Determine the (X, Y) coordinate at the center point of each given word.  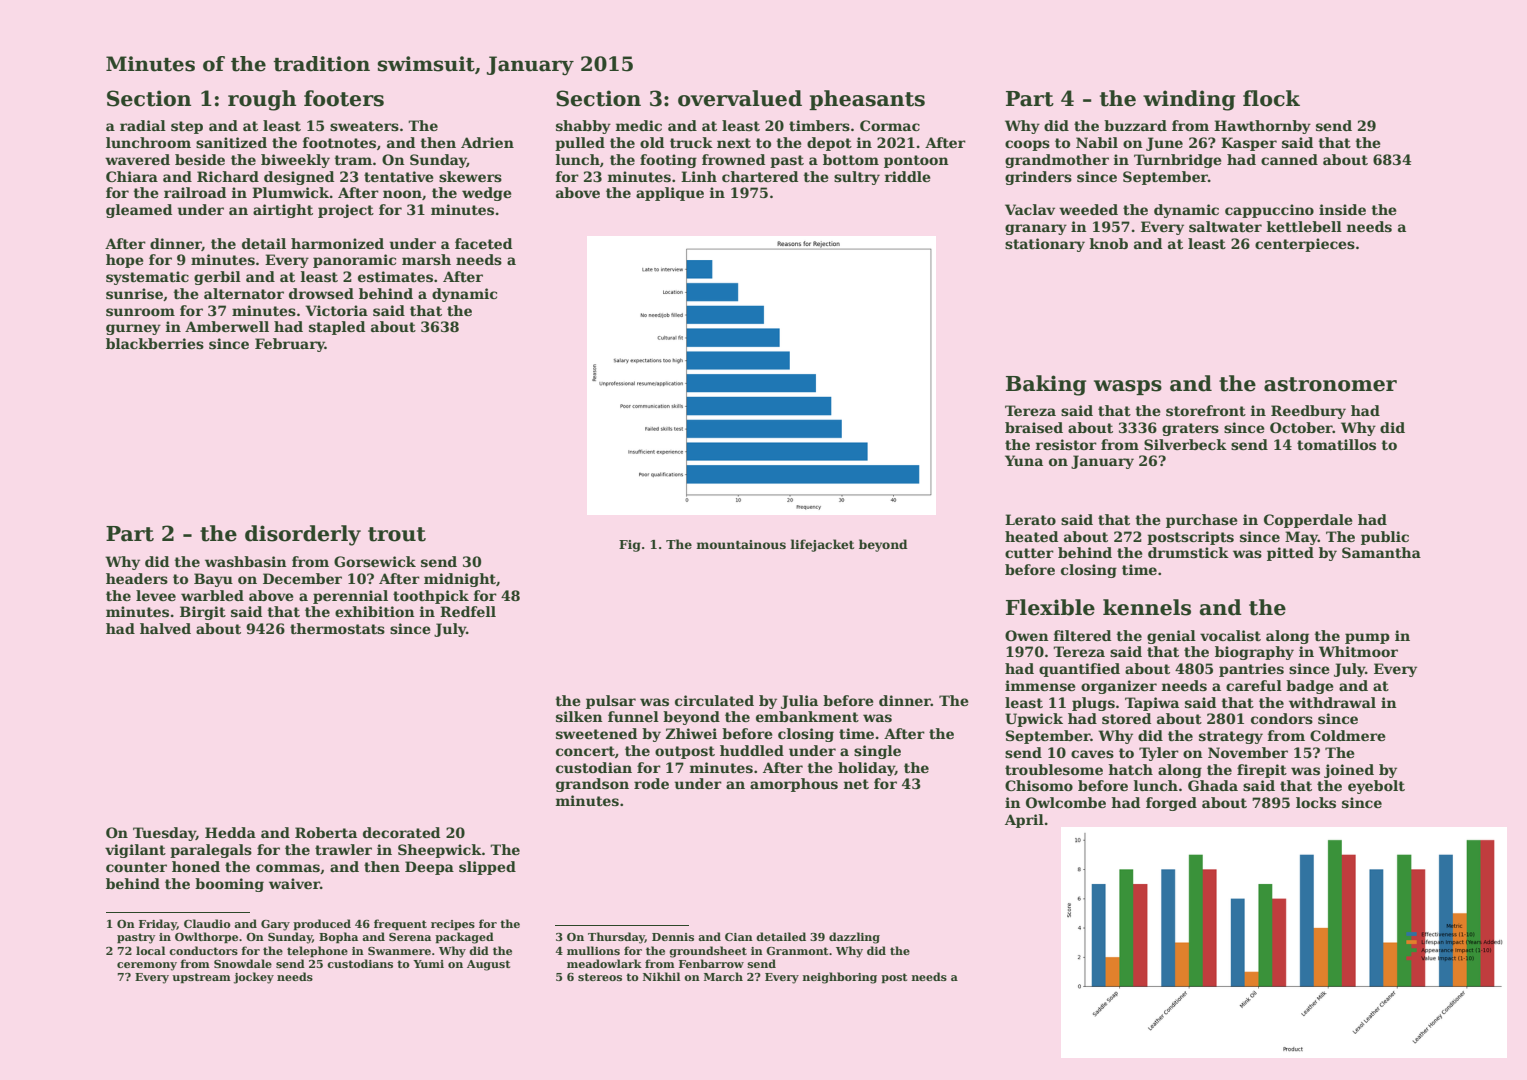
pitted (1290, 554)
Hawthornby (1262, 127)
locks (1316, 802)
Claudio (207, 923)
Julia (799, 702)
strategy (1231, 737)
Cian (739, 937)
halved (165, 628)
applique (670, 194)
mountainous (741, 544)
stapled (337, 328)
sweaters (364, 126)
